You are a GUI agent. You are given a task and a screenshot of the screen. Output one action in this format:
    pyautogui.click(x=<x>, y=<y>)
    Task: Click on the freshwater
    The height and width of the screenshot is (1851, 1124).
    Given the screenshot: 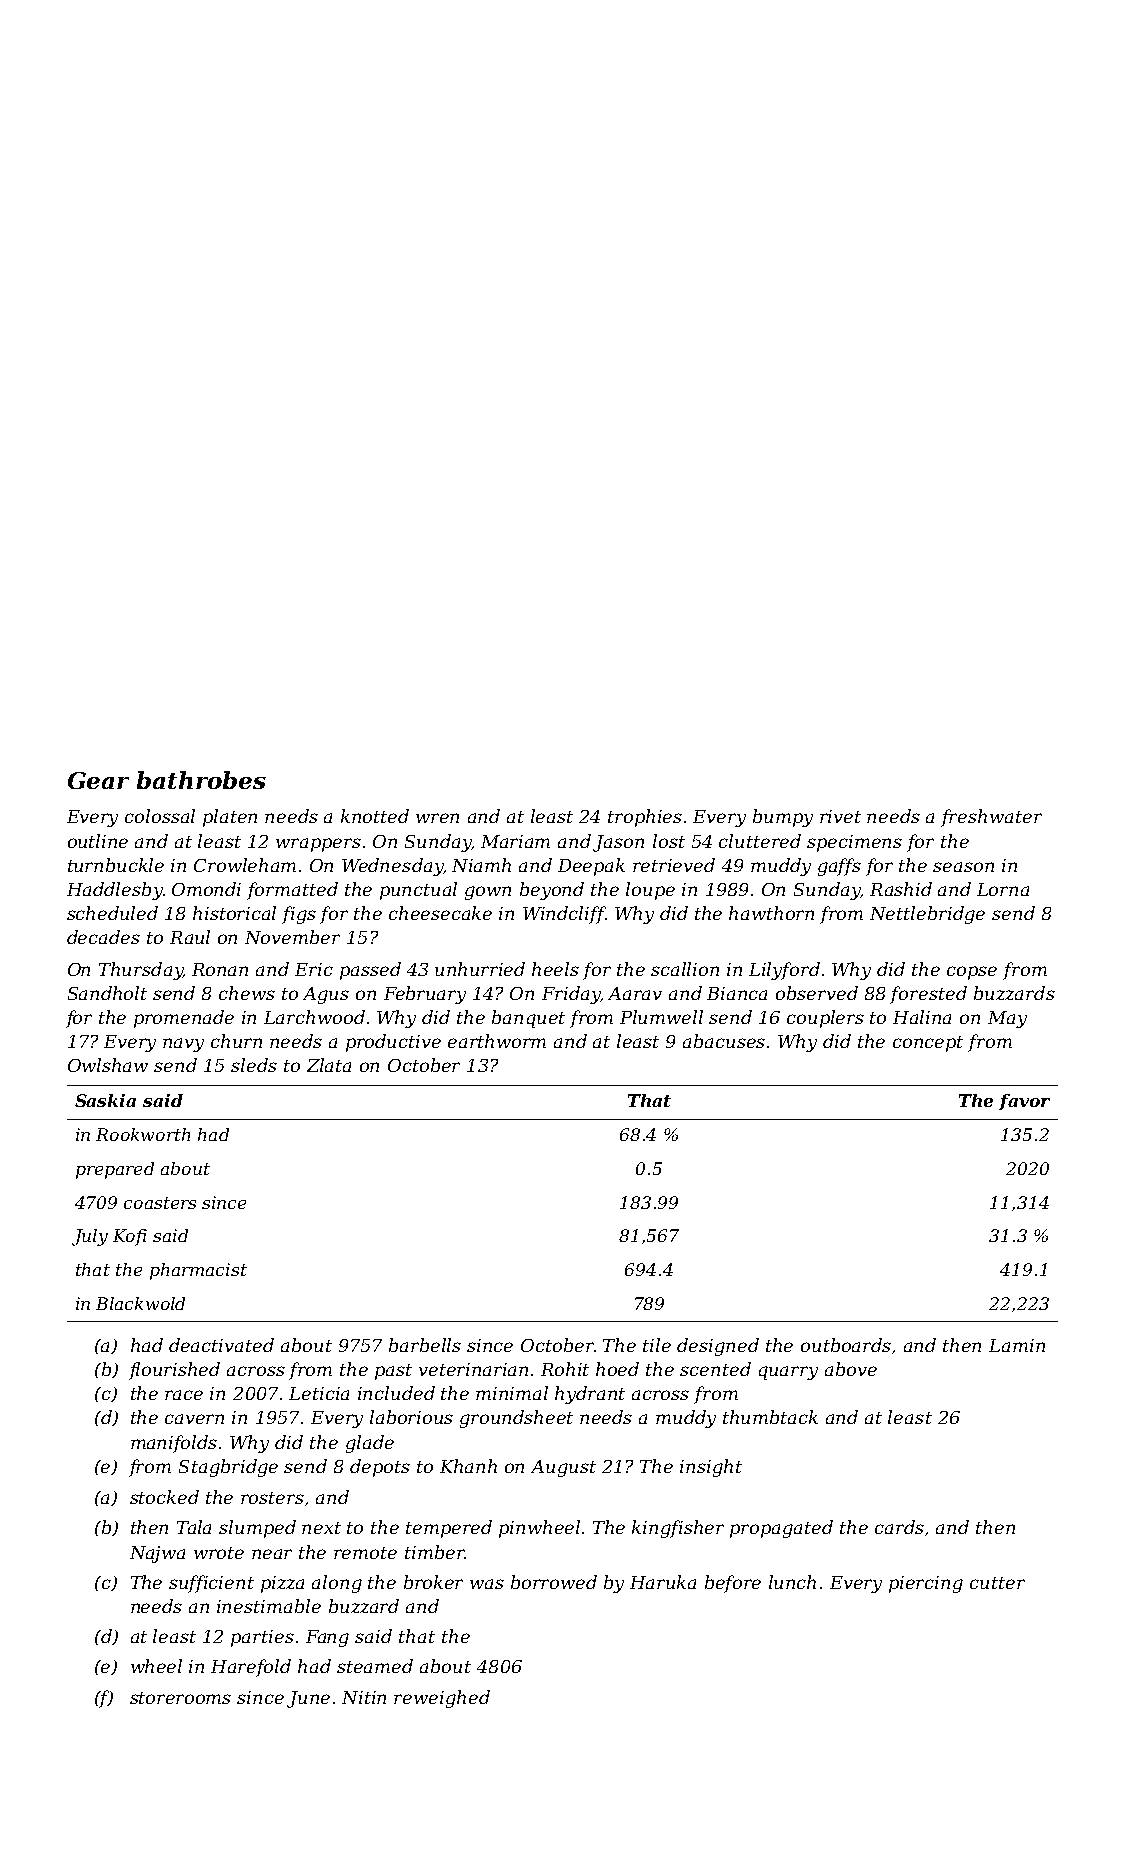 What is the action you would take?
    pyautogui.click(x=991, y=818)
